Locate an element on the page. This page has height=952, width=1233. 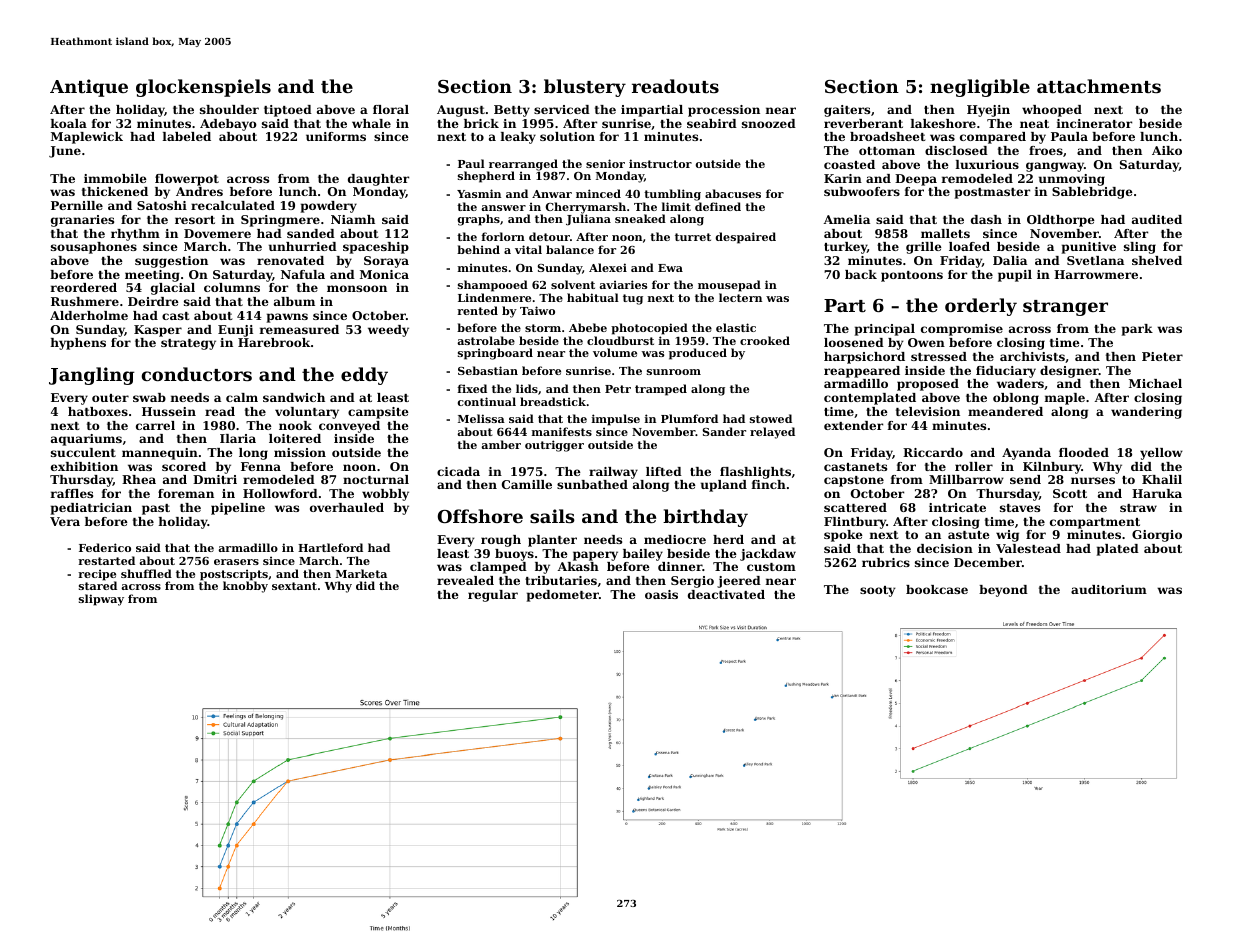
koala is located at coordinates (69, 123).
